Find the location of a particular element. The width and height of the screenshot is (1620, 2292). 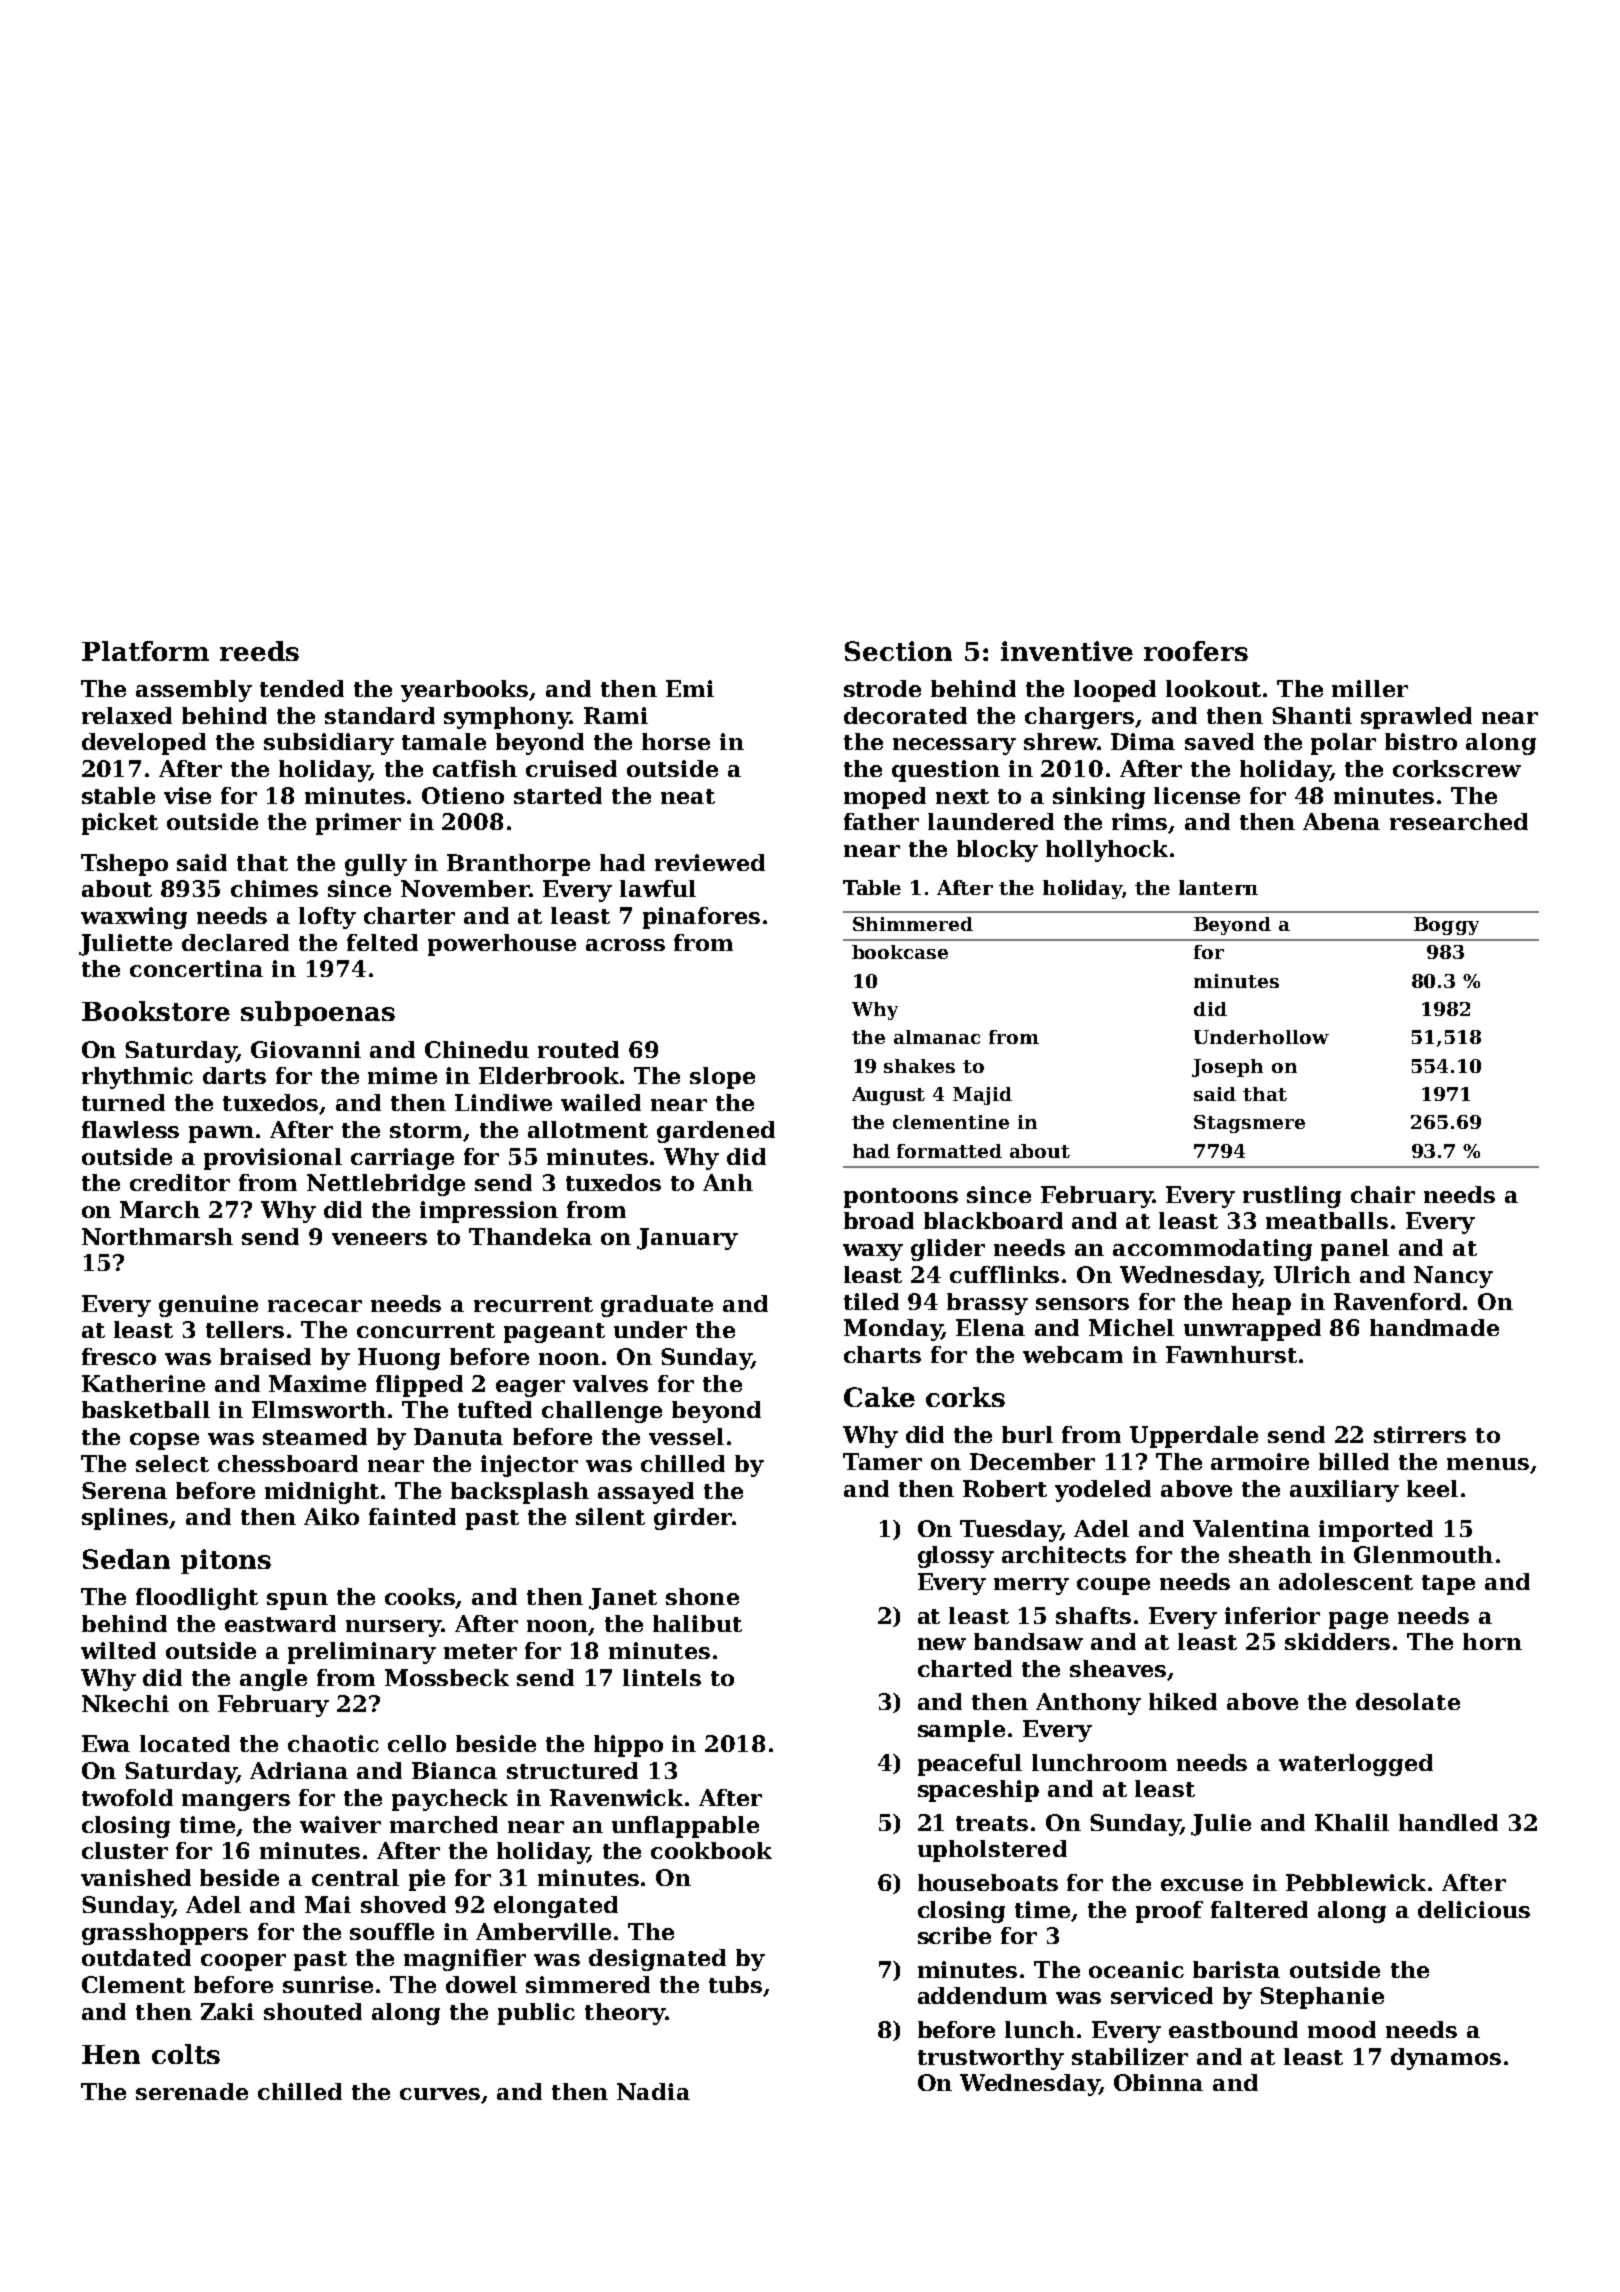

splines is located at coordinates (125, 1519).
